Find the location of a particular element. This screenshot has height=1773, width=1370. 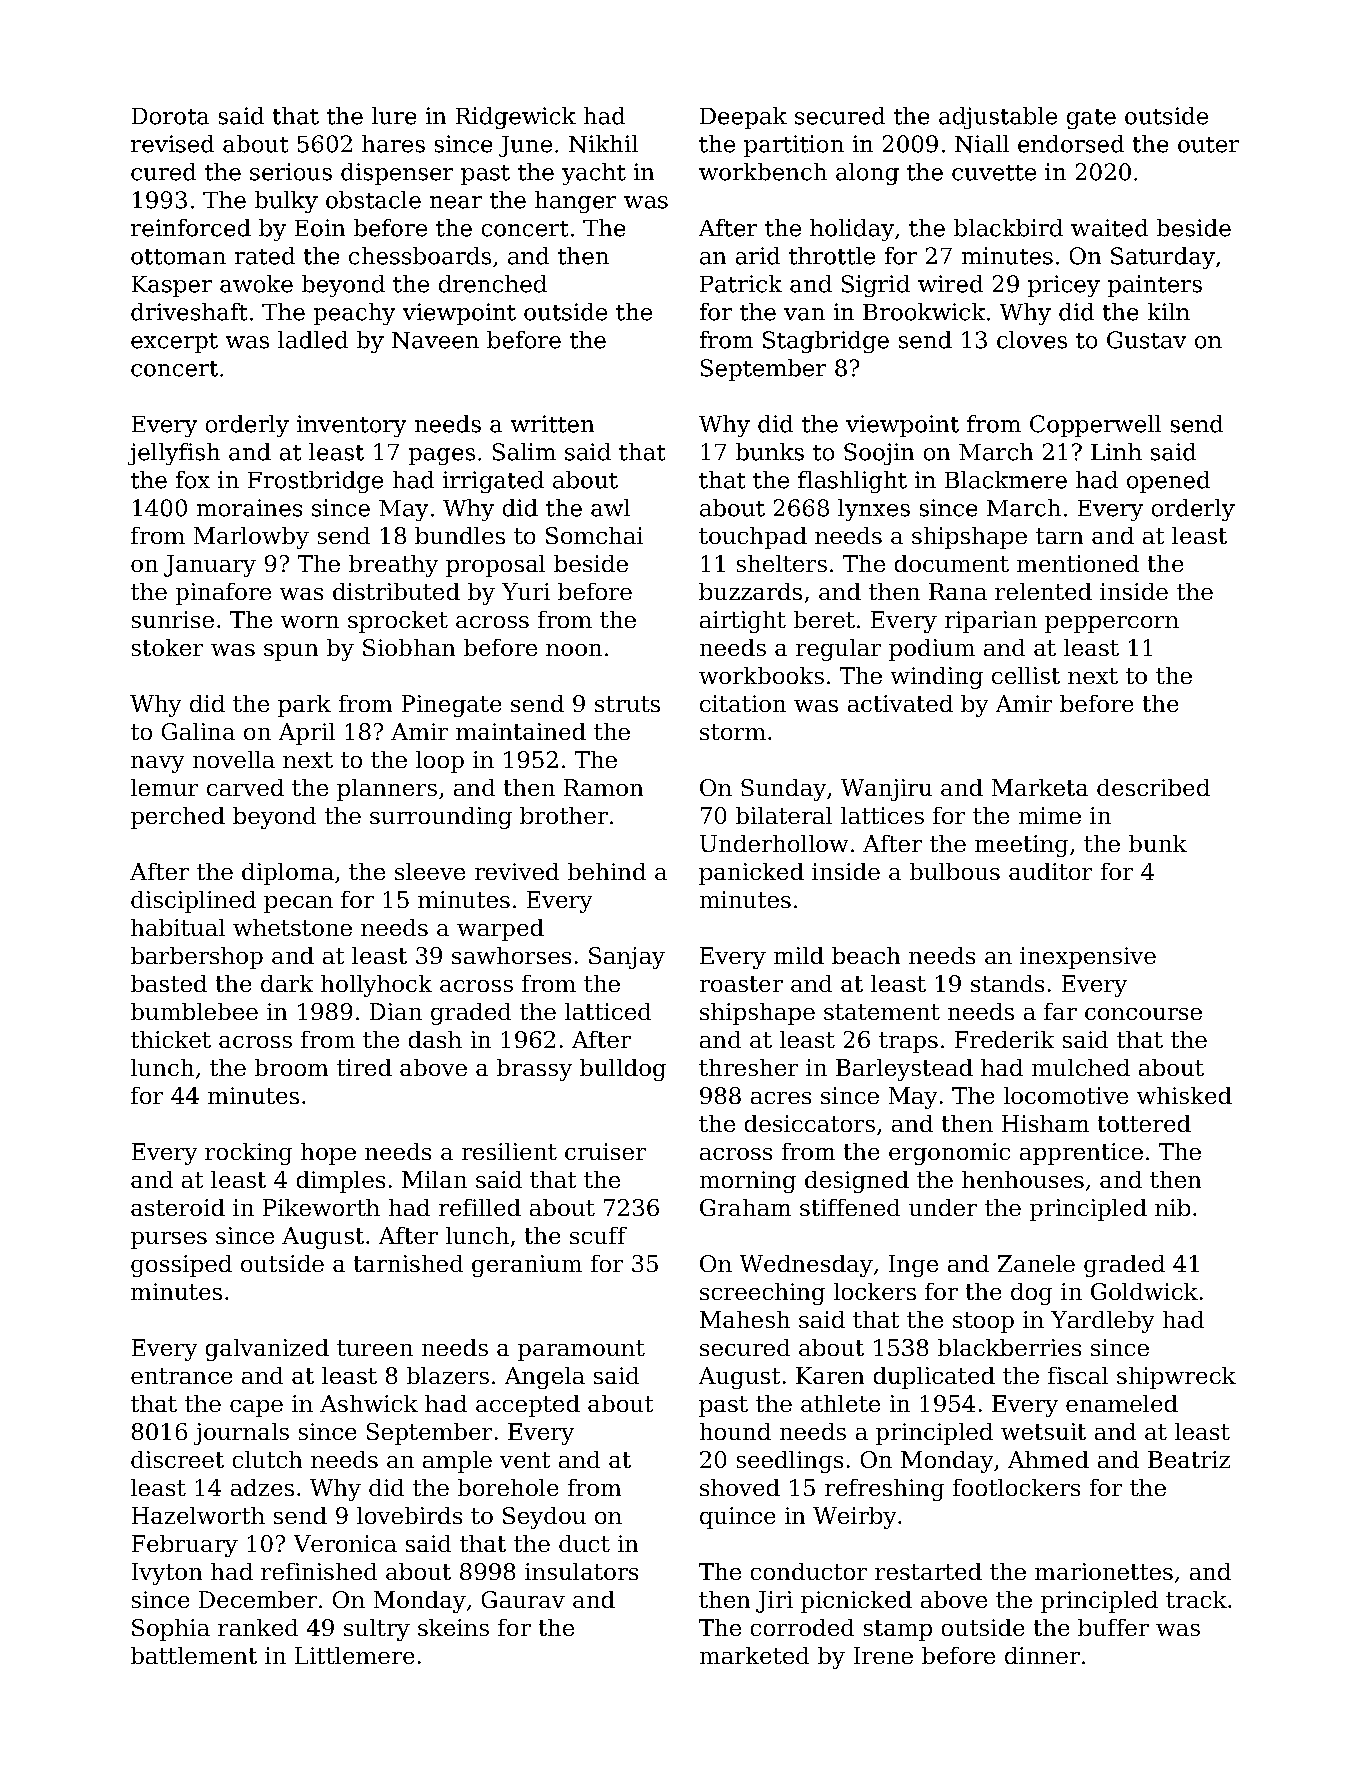

Ahmed is located at coordinates (1048, 1459).
